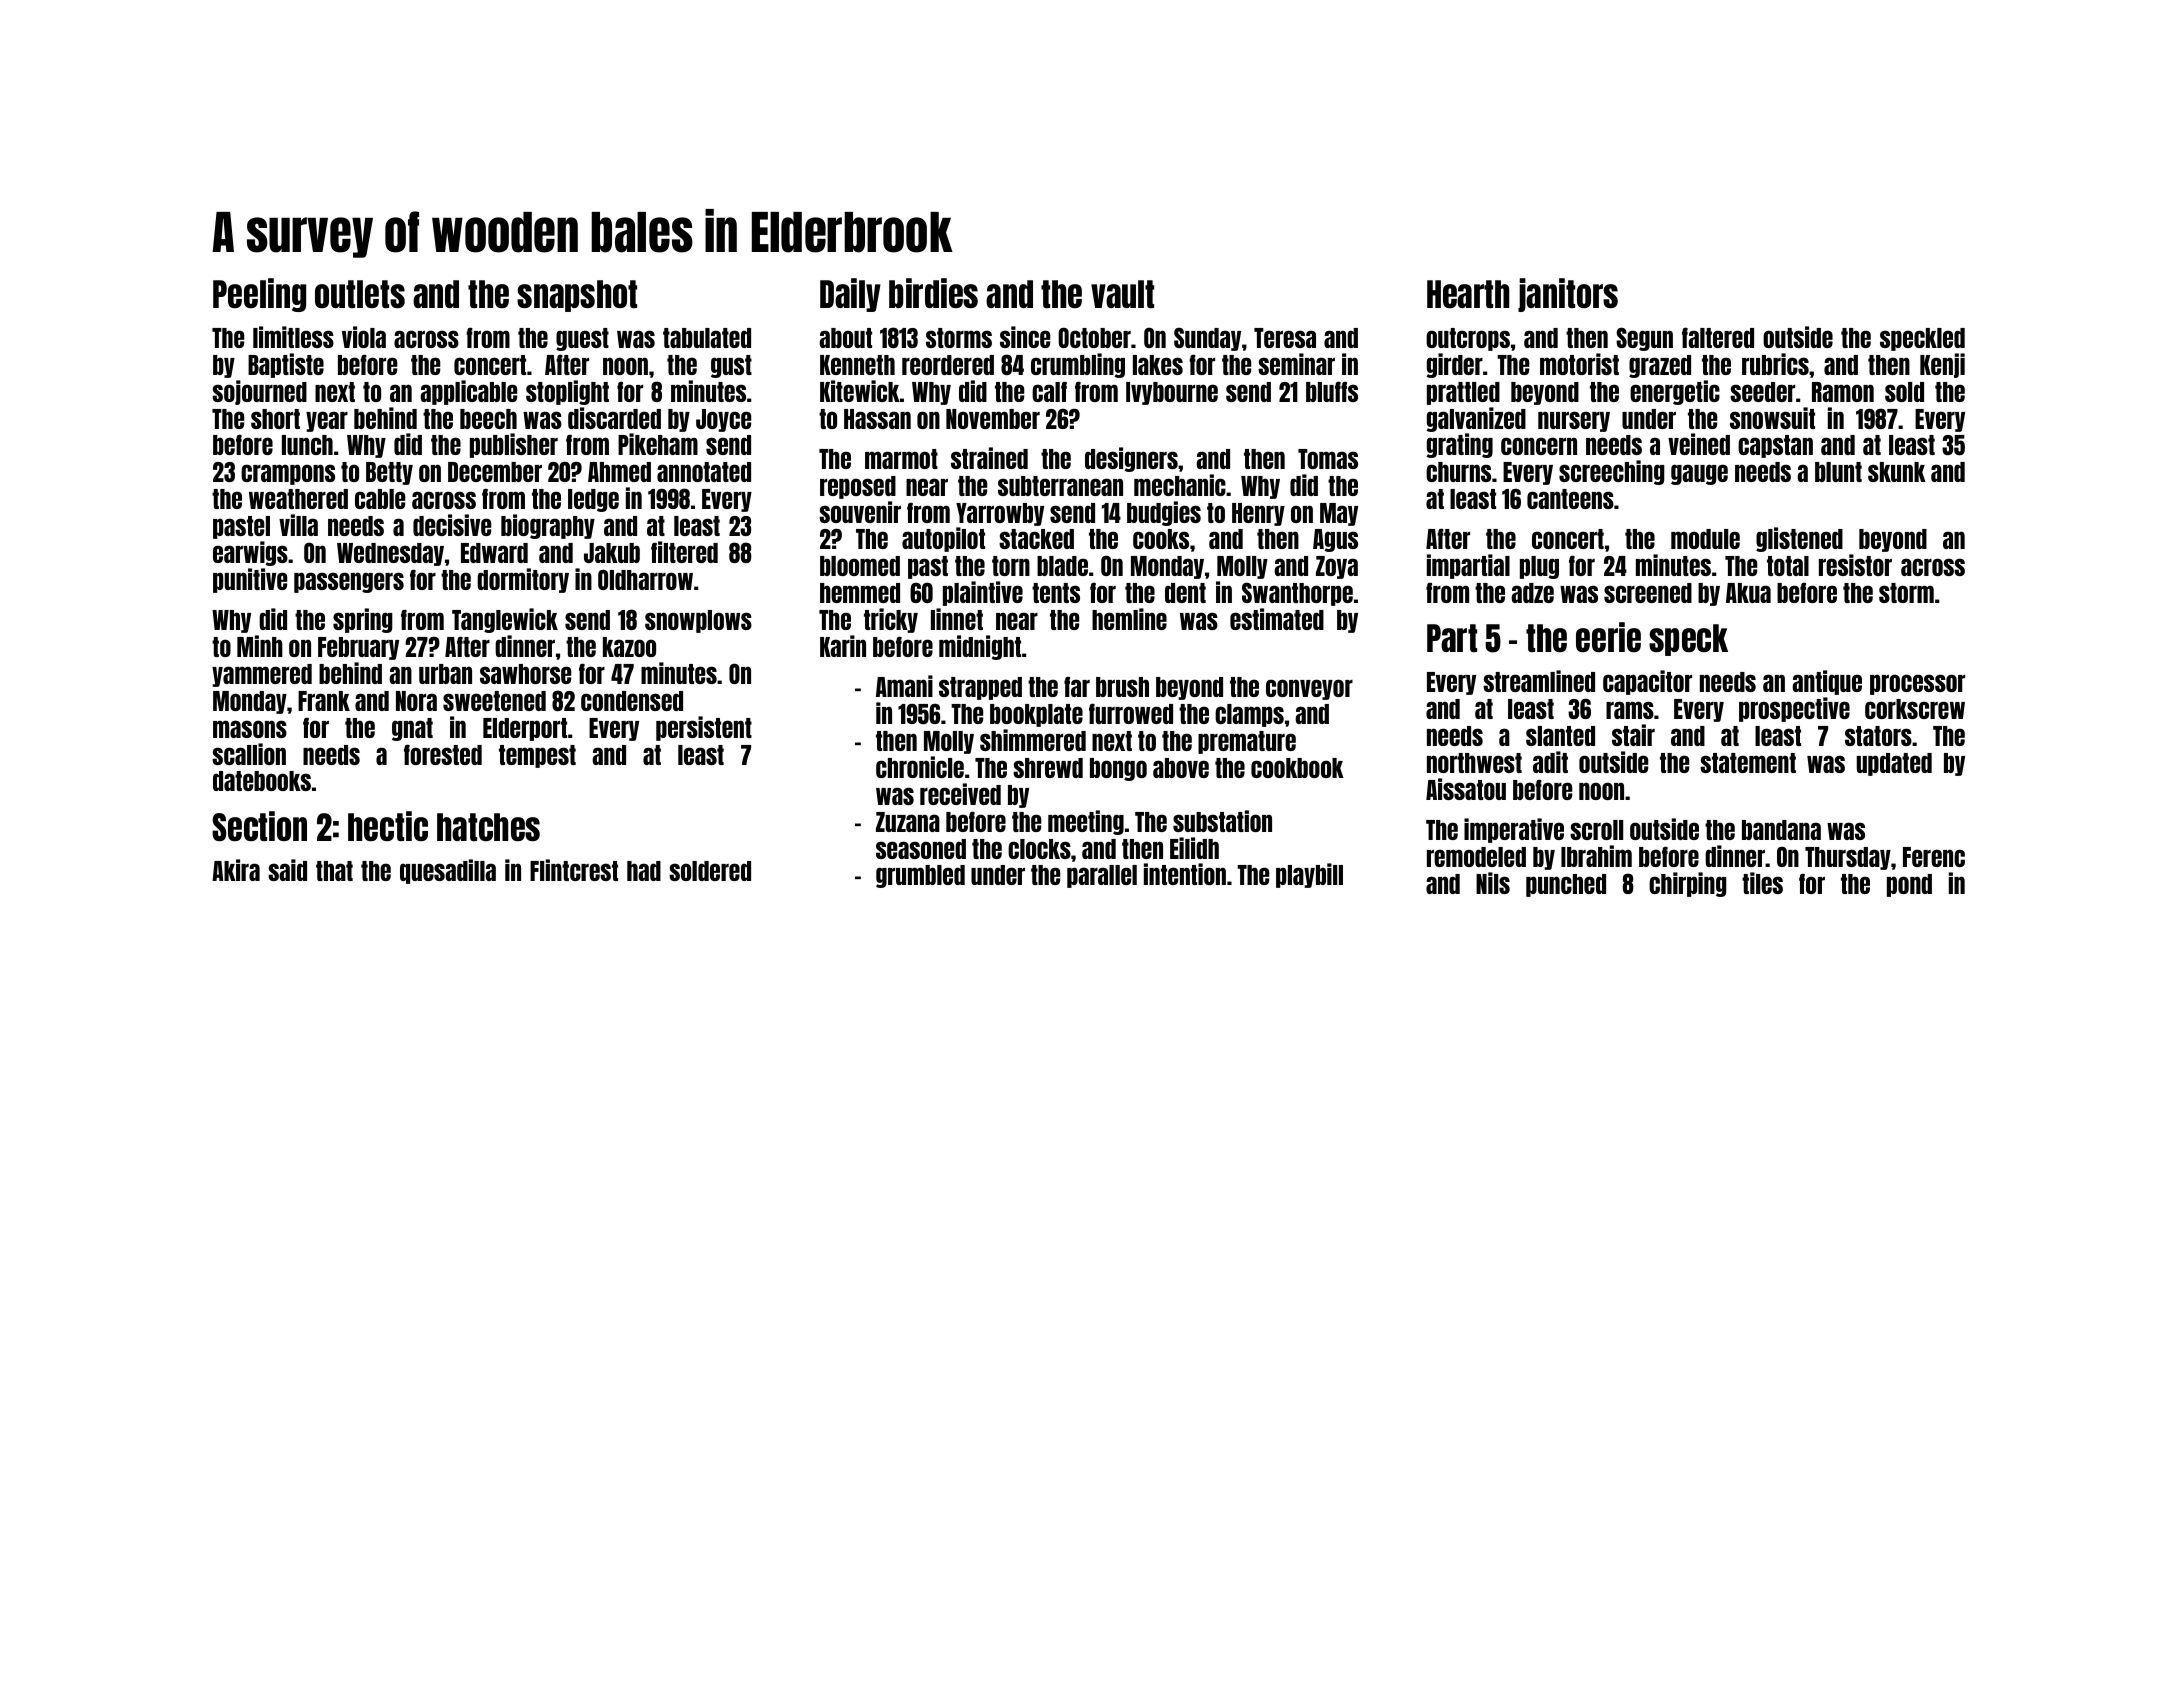  What do you see at coordinates (860, 391) in the page?
I see `Kitewick` at bounding box center [860, 391].
